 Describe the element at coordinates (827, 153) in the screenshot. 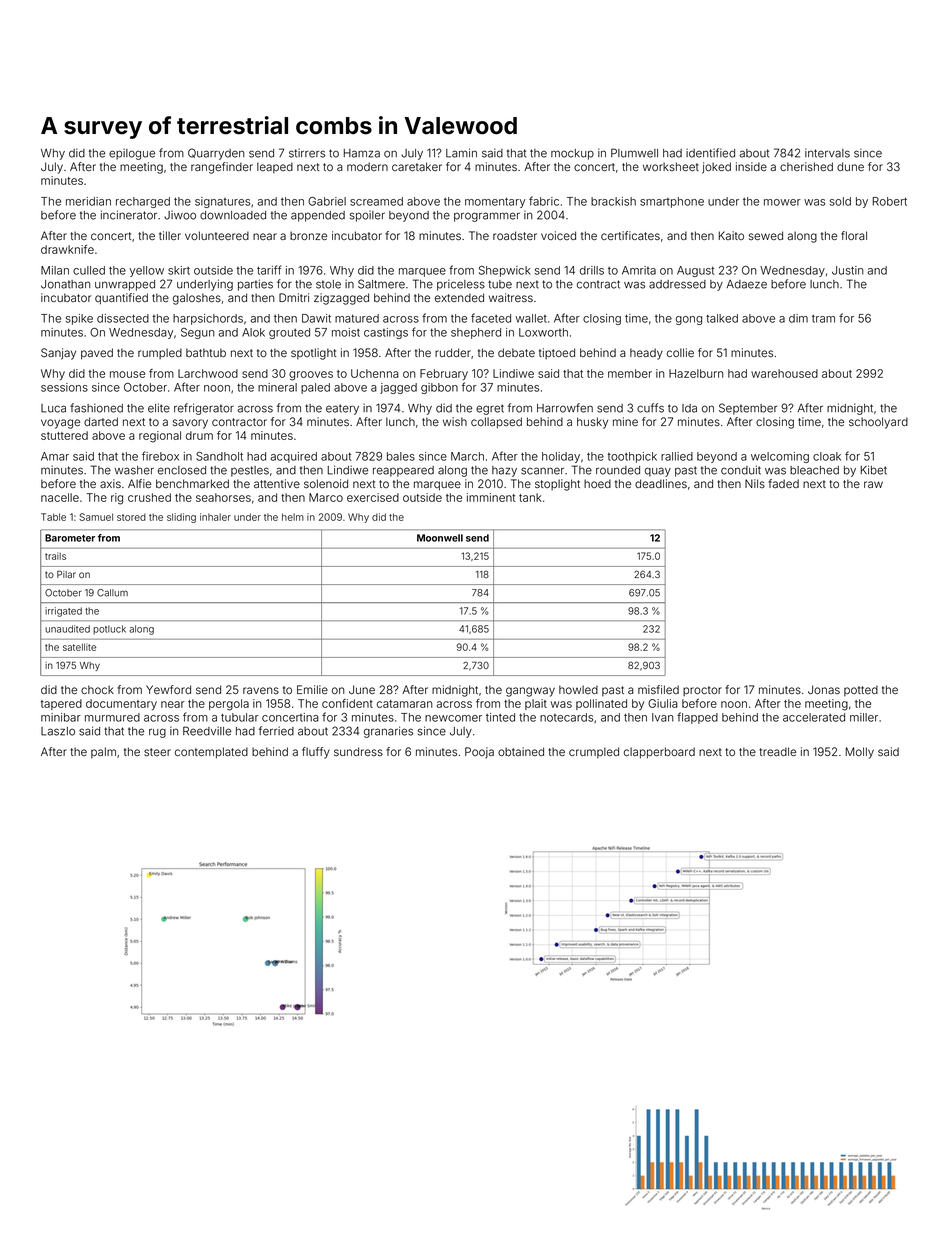

I see `intervals` at that location.
